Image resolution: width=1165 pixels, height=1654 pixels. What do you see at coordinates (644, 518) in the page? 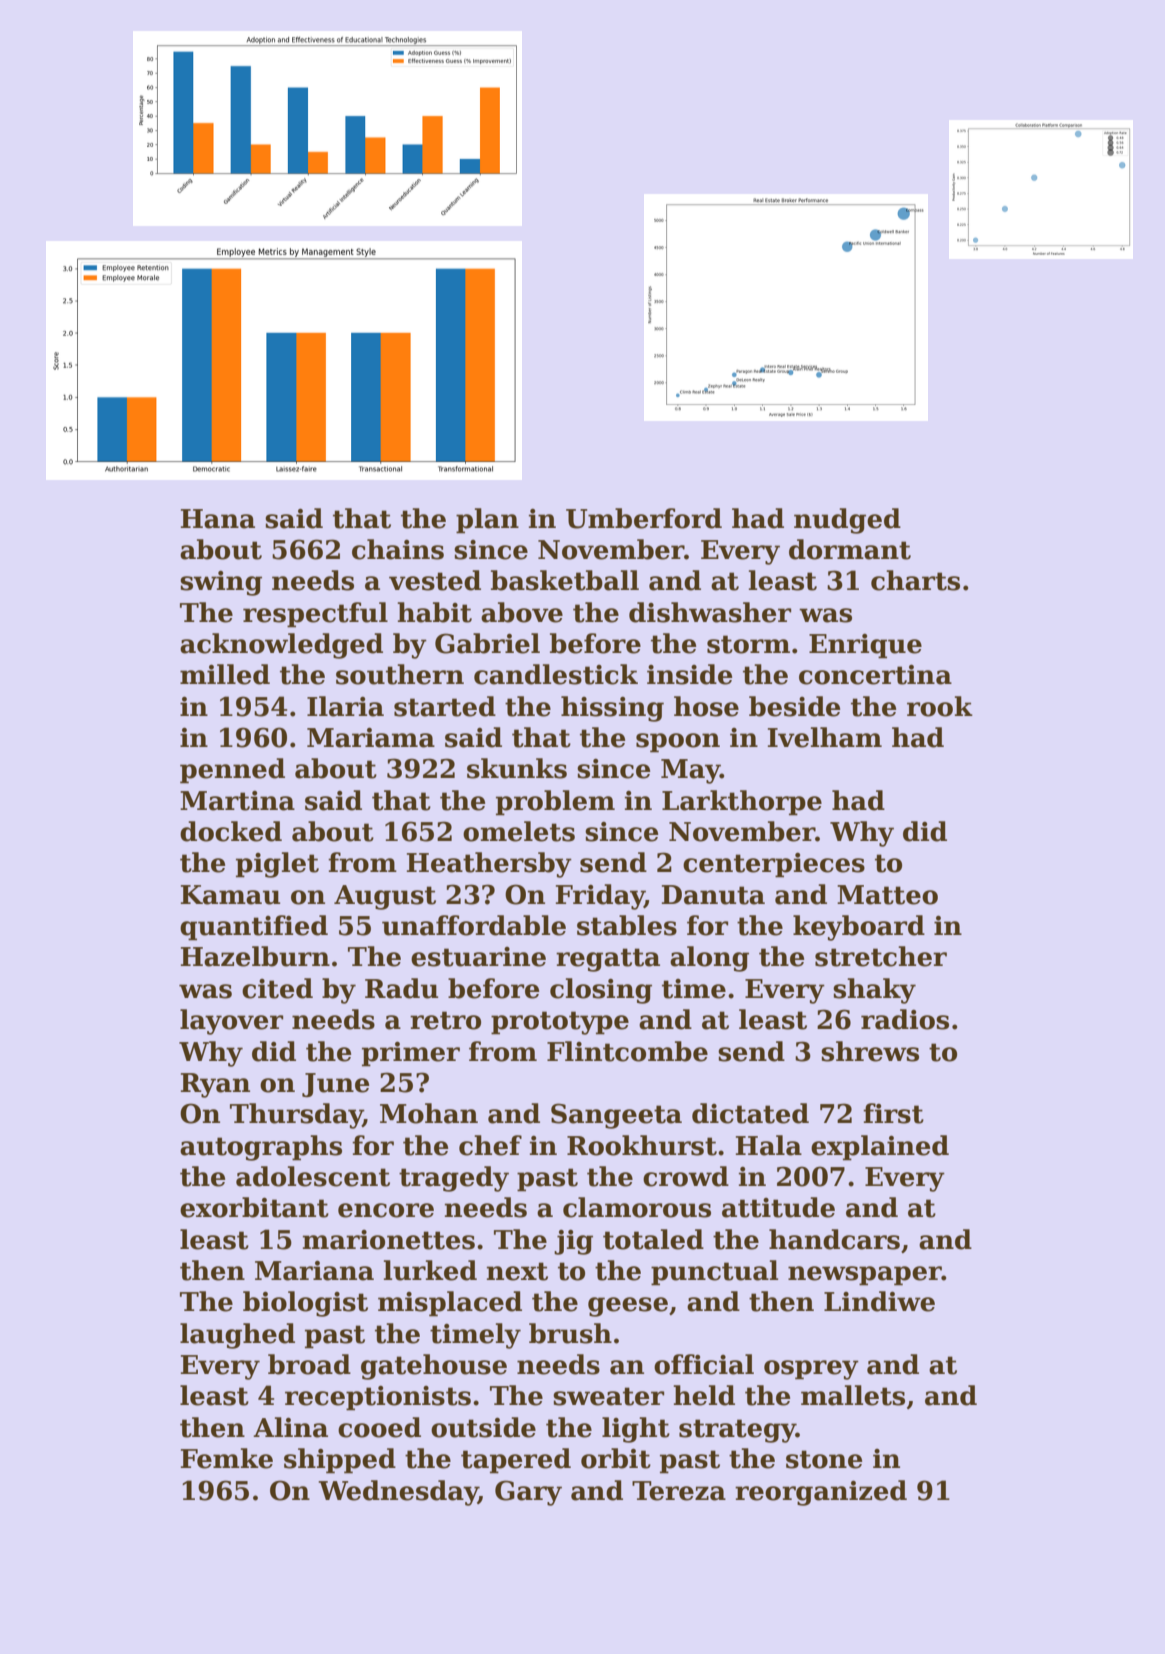
I see `Umberford` at bounding box center [644, 518].
